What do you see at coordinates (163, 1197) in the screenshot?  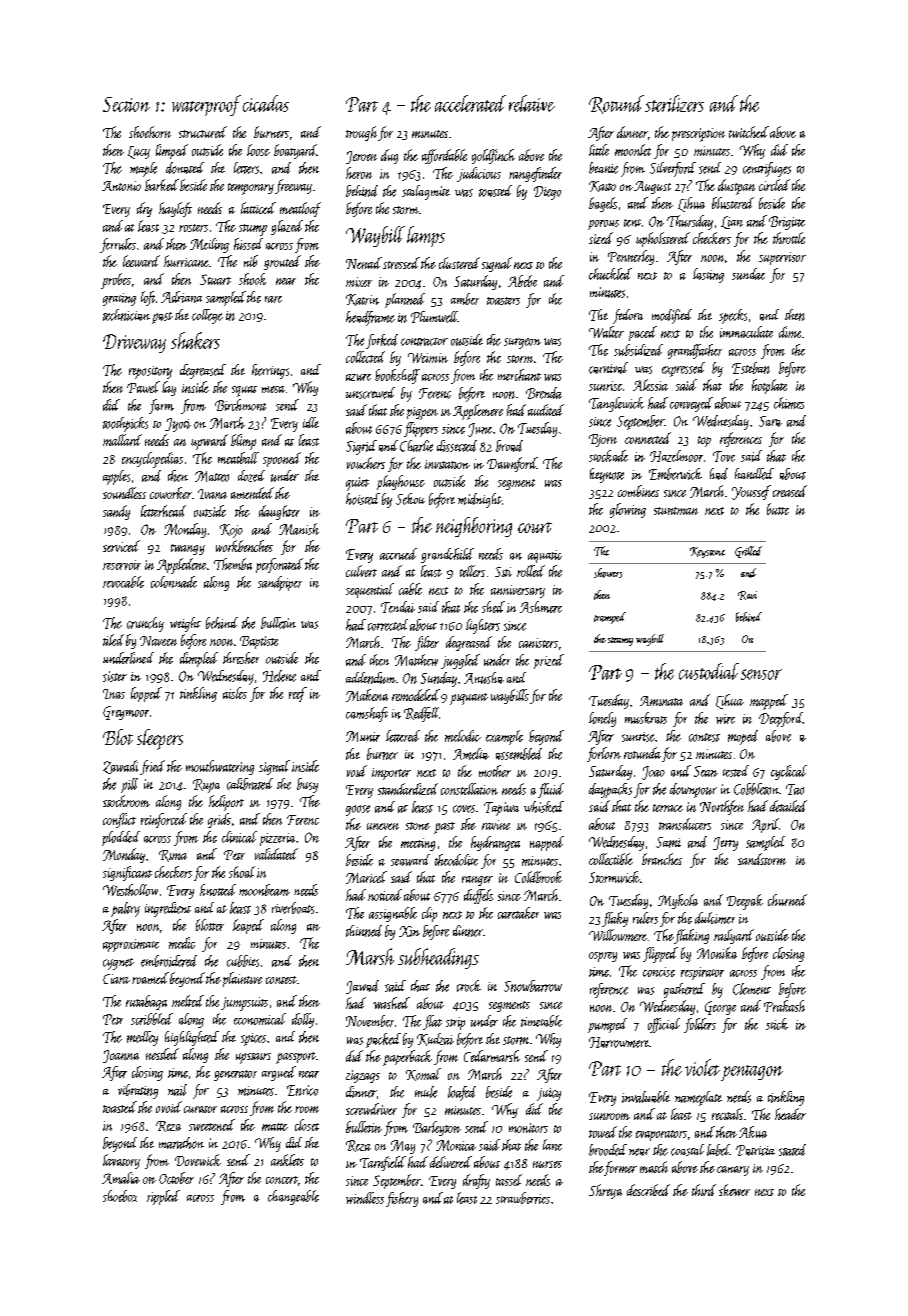 I see `rippled` at bounding box center [163, 1197].
